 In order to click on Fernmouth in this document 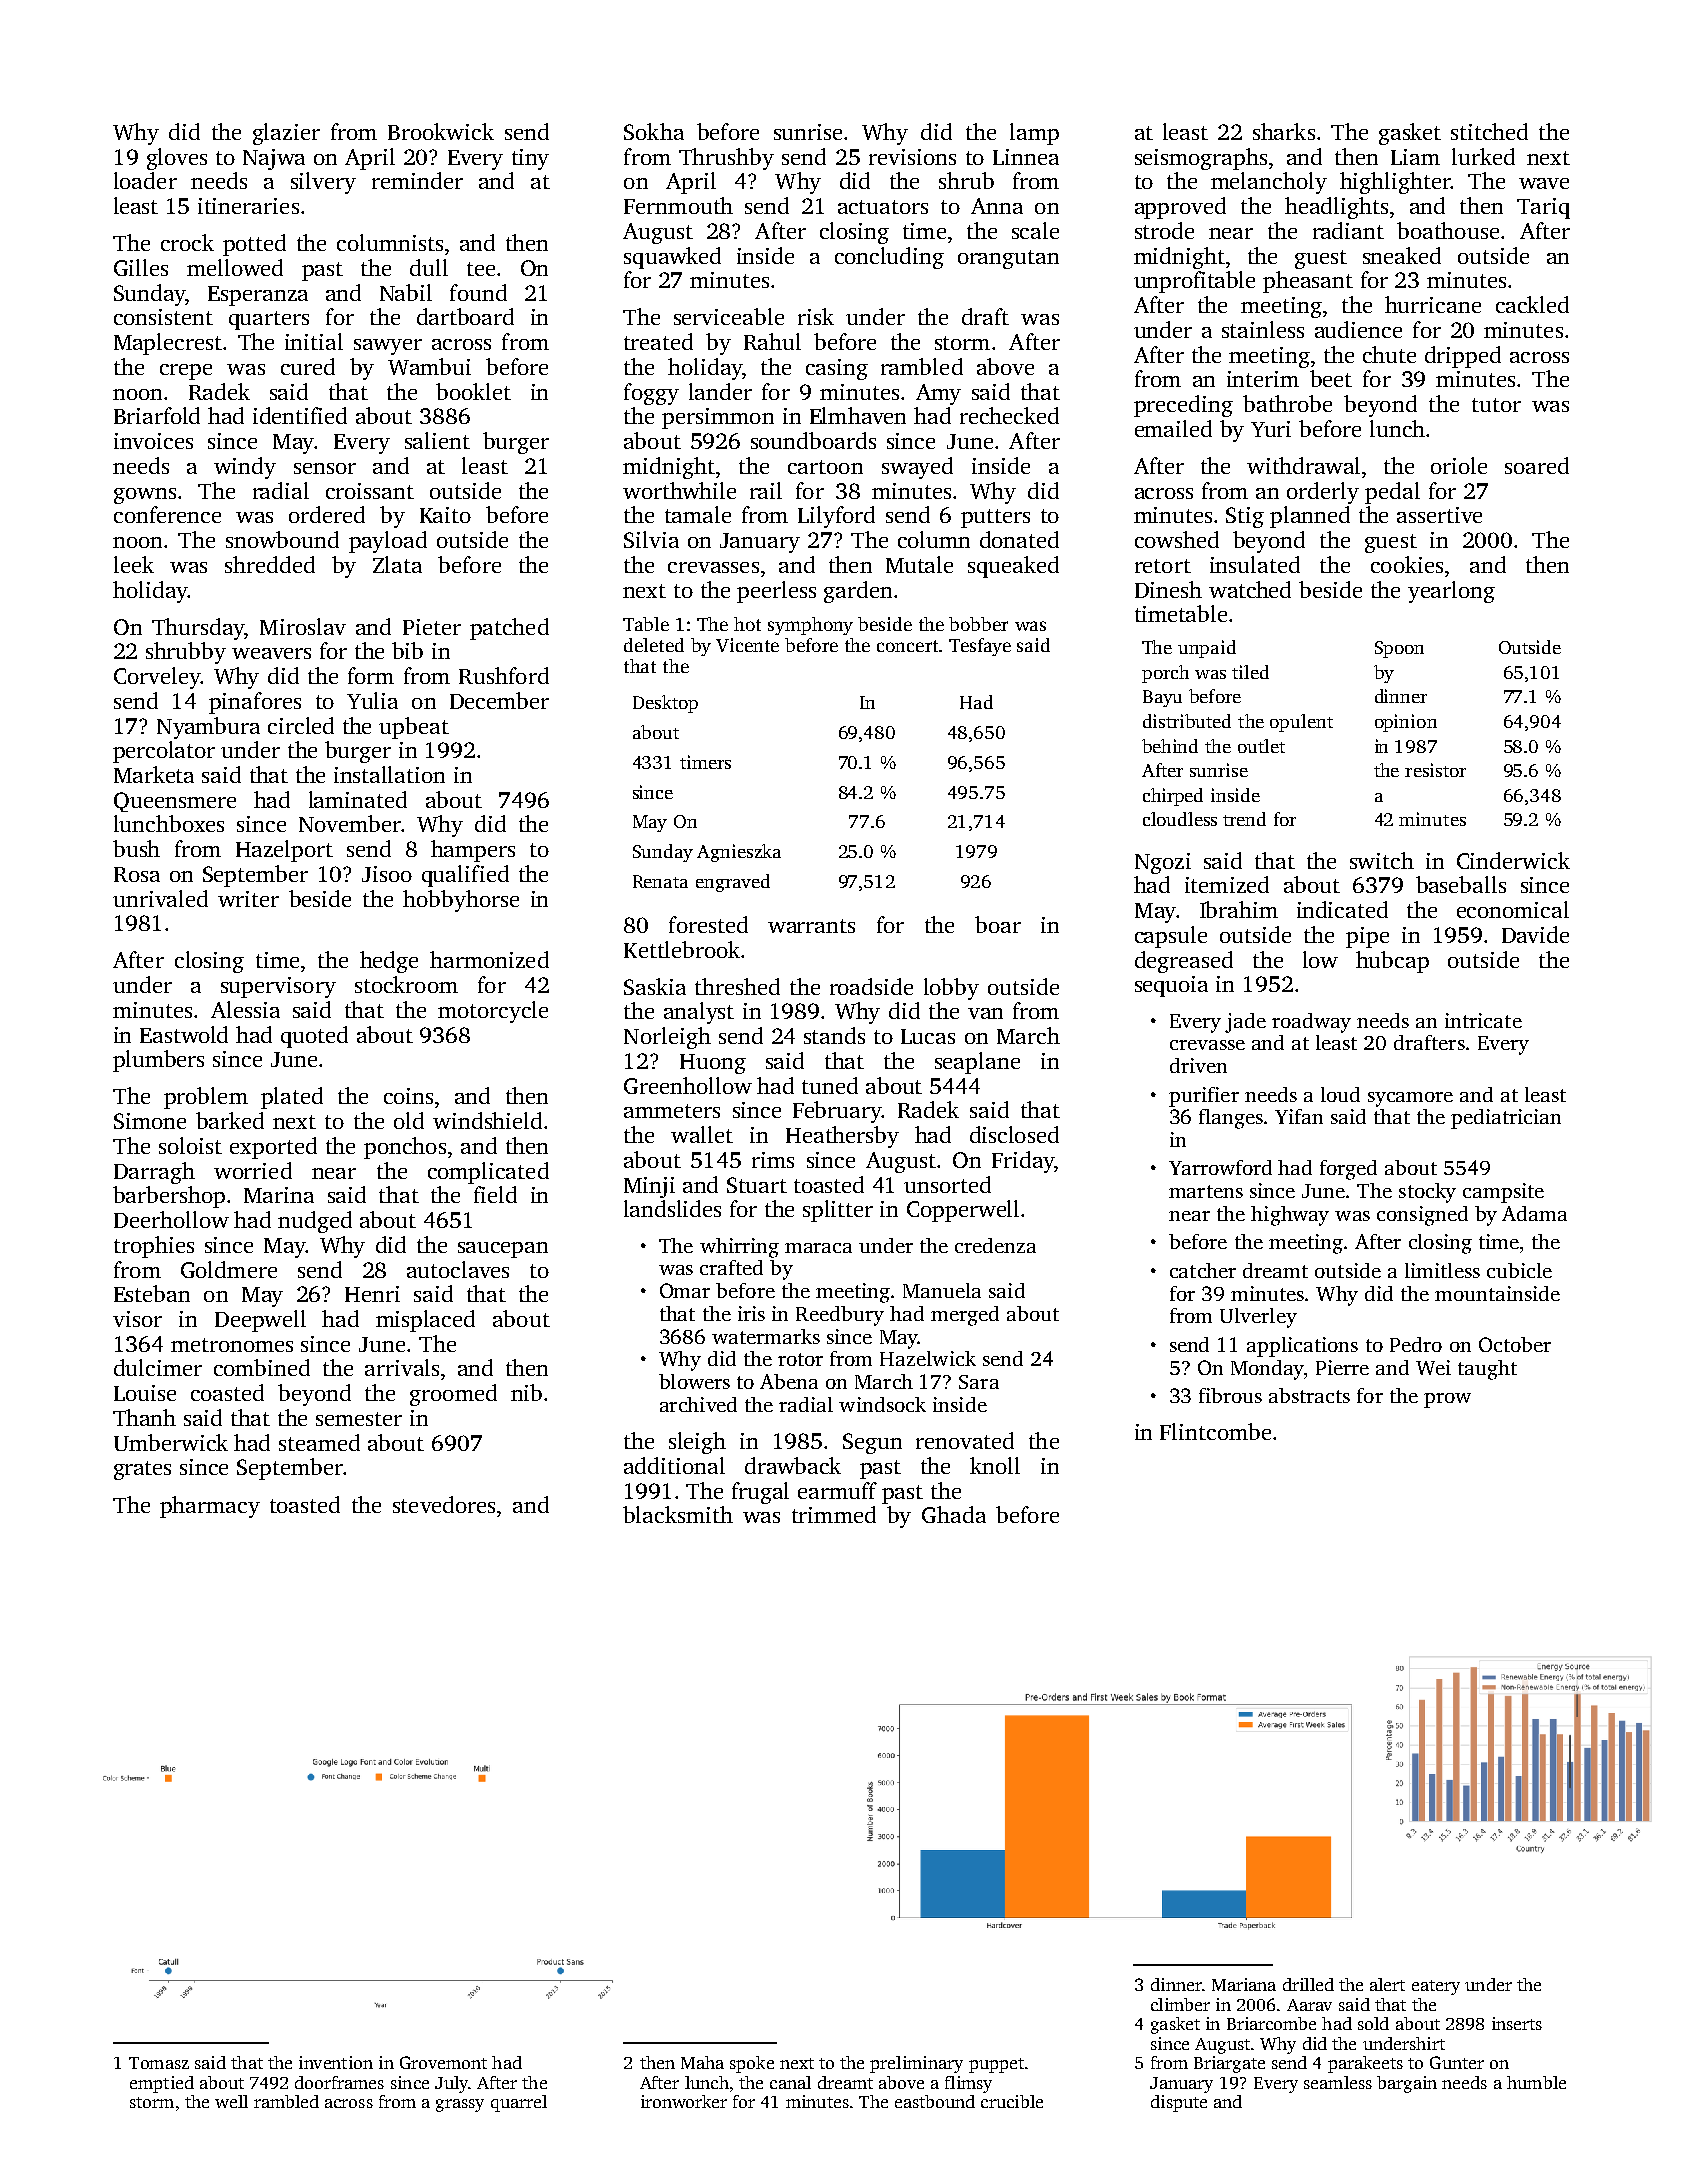, I will do `click(678, 205)`.
